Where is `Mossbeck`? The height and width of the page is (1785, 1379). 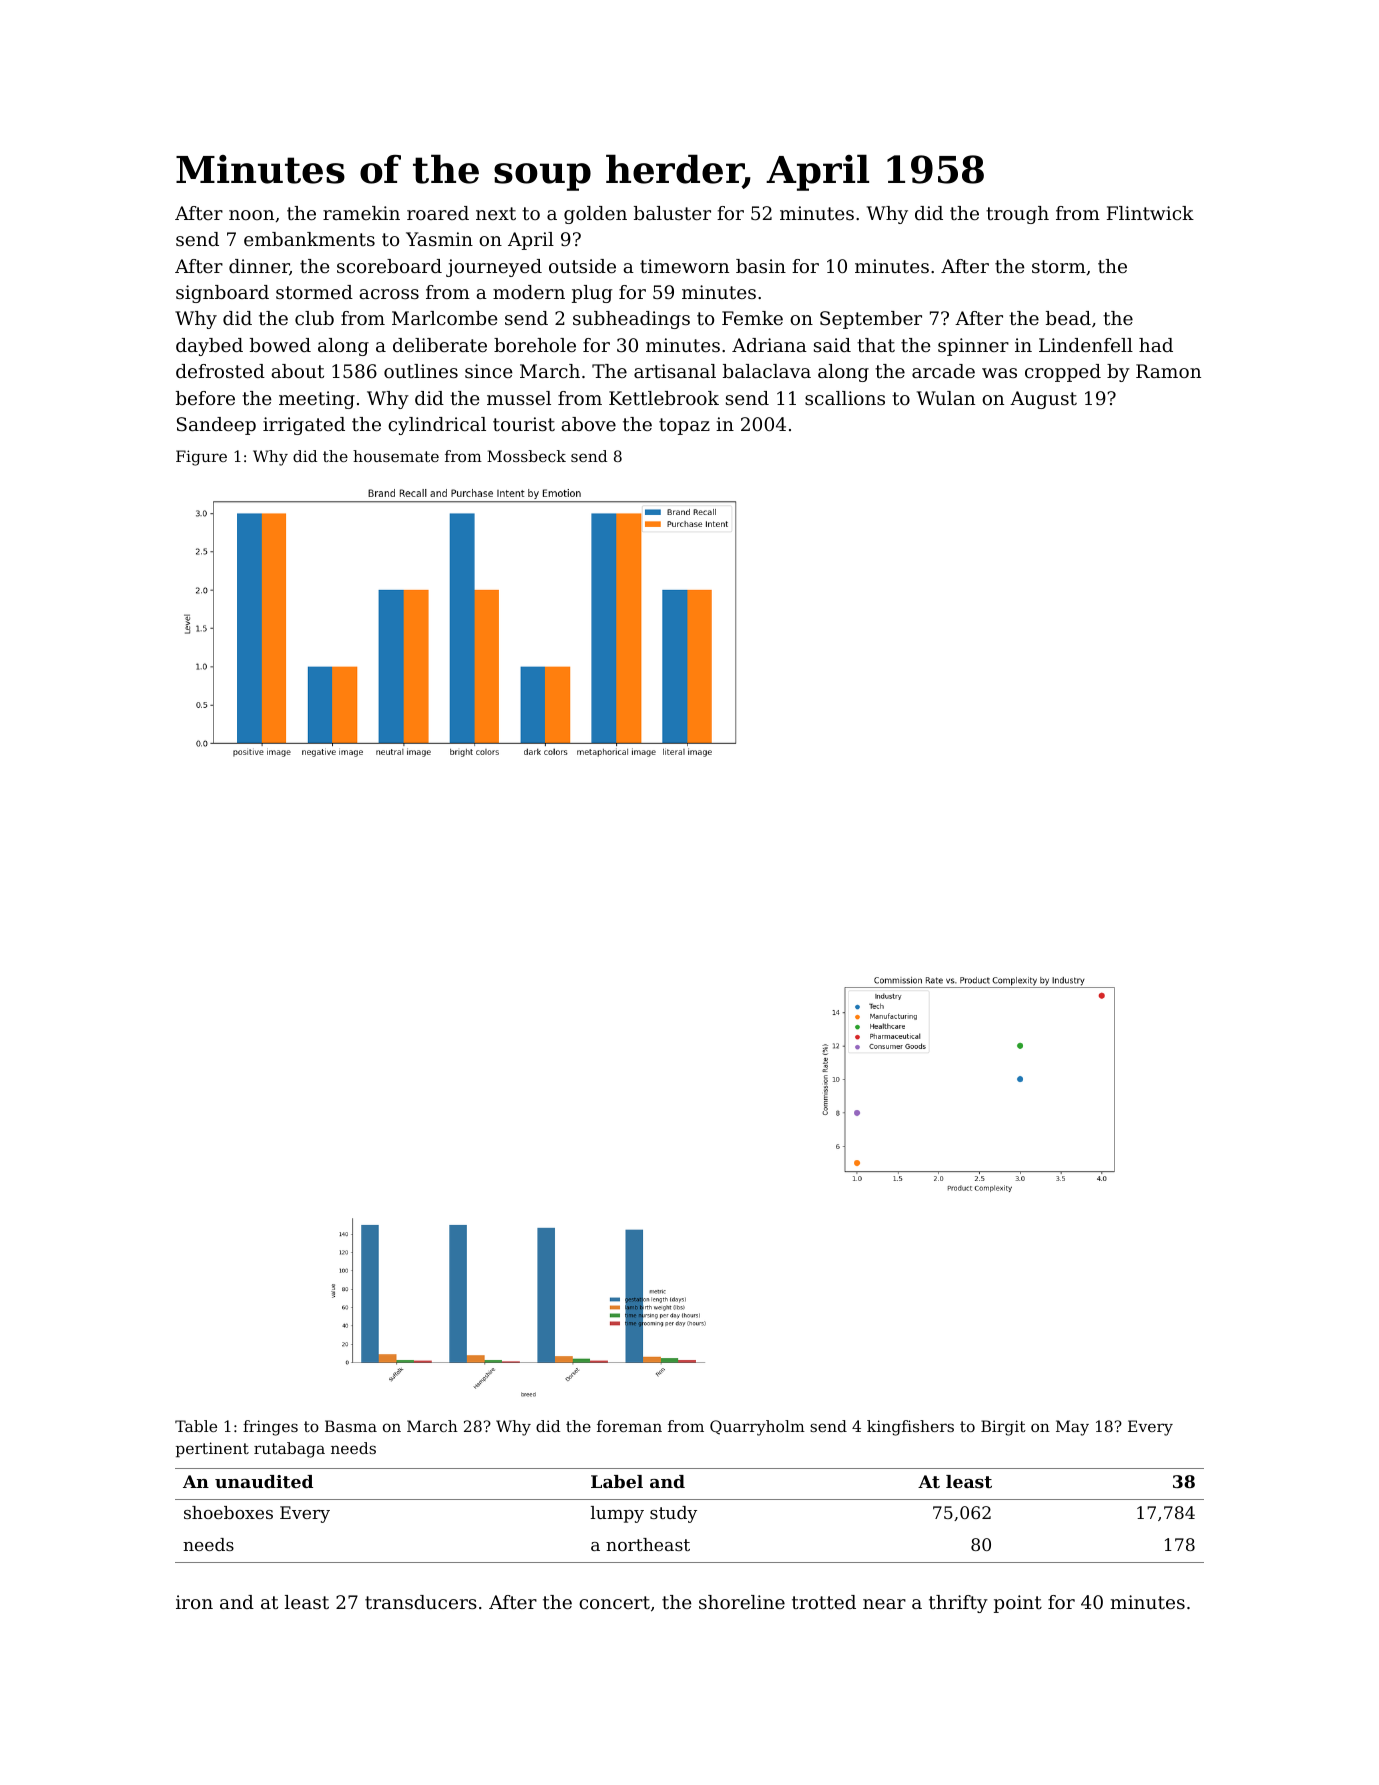 Mossbeck is located at coordinates (526, 456).
